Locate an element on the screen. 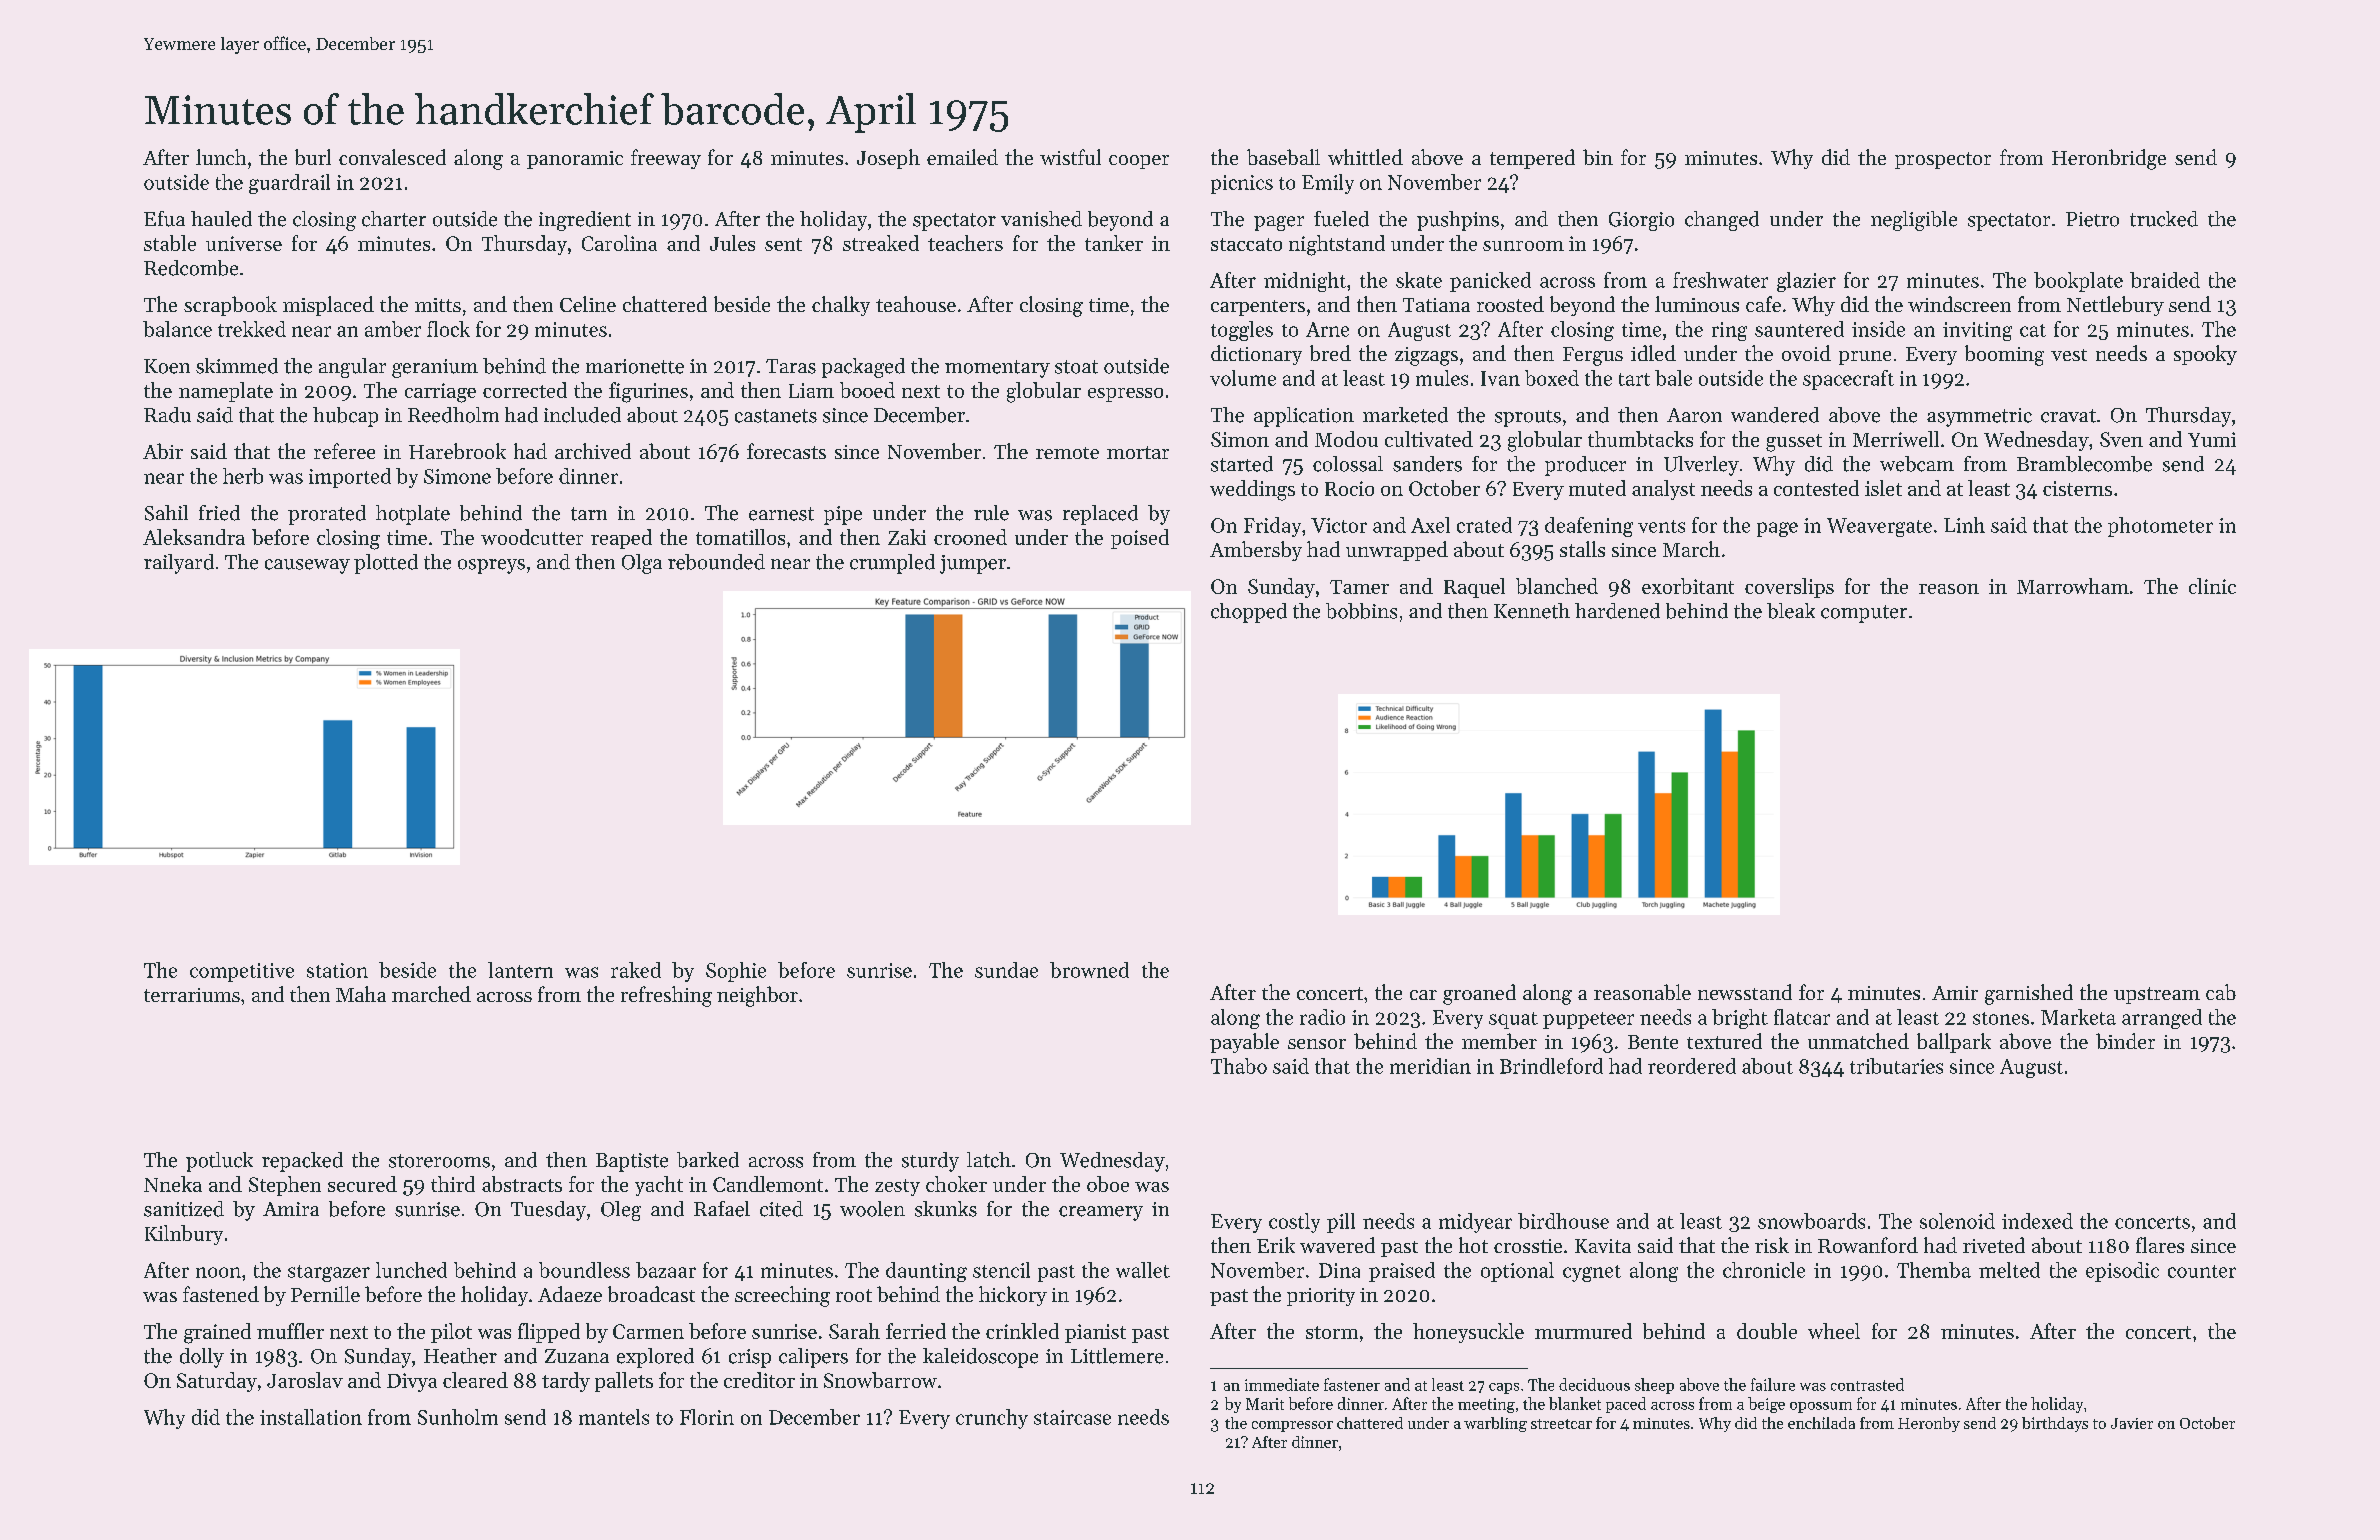  panoramic is located at coordinates (575, 160).
